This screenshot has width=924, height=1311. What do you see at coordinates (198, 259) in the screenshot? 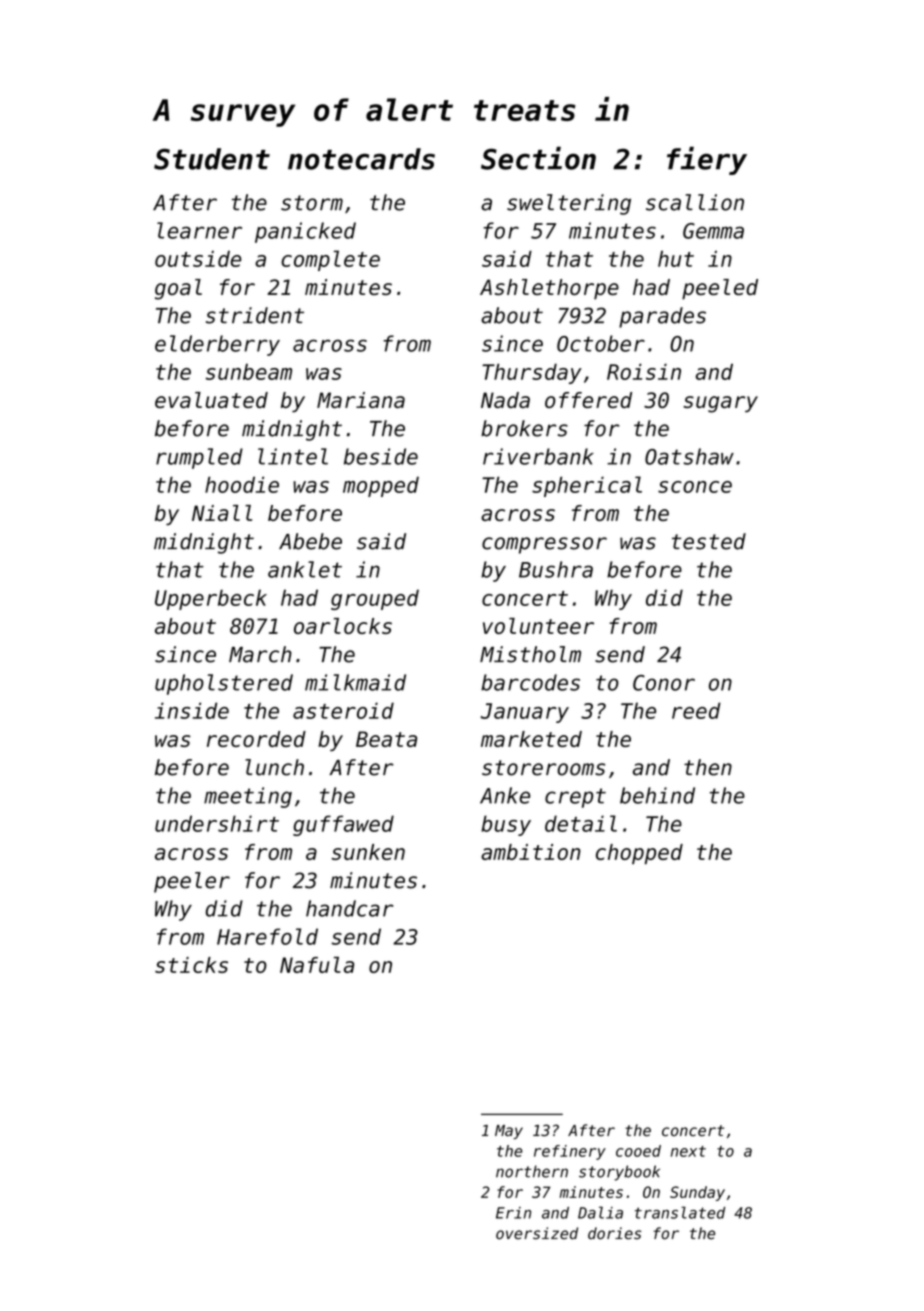
I see `outside` at bounding box center [198, 259].
